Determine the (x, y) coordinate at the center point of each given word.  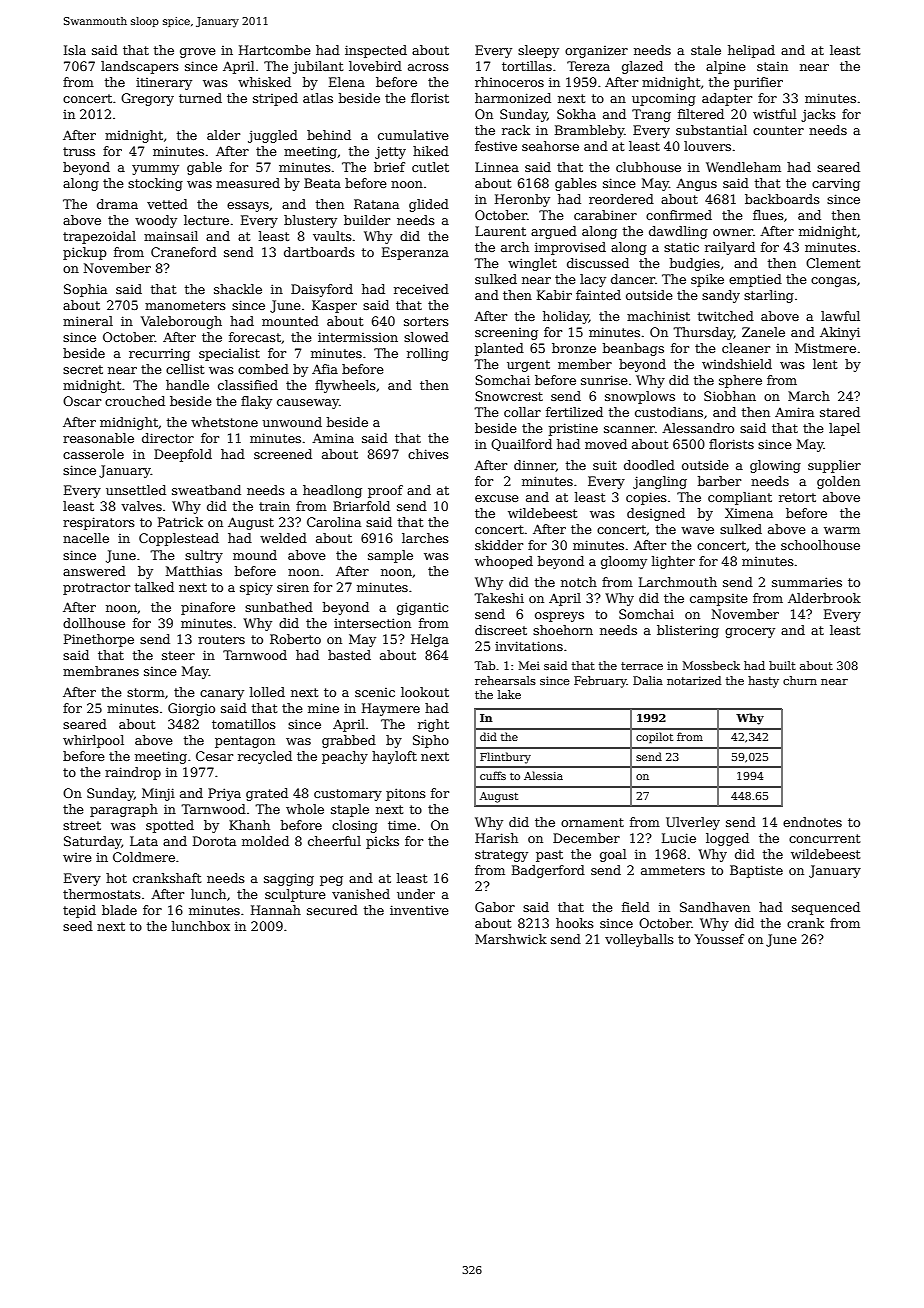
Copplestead (179, 539)
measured (248, 183)
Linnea (497, 167)
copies (646, 498)
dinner (535, 466)
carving (836, 185)
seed (78, 926)
